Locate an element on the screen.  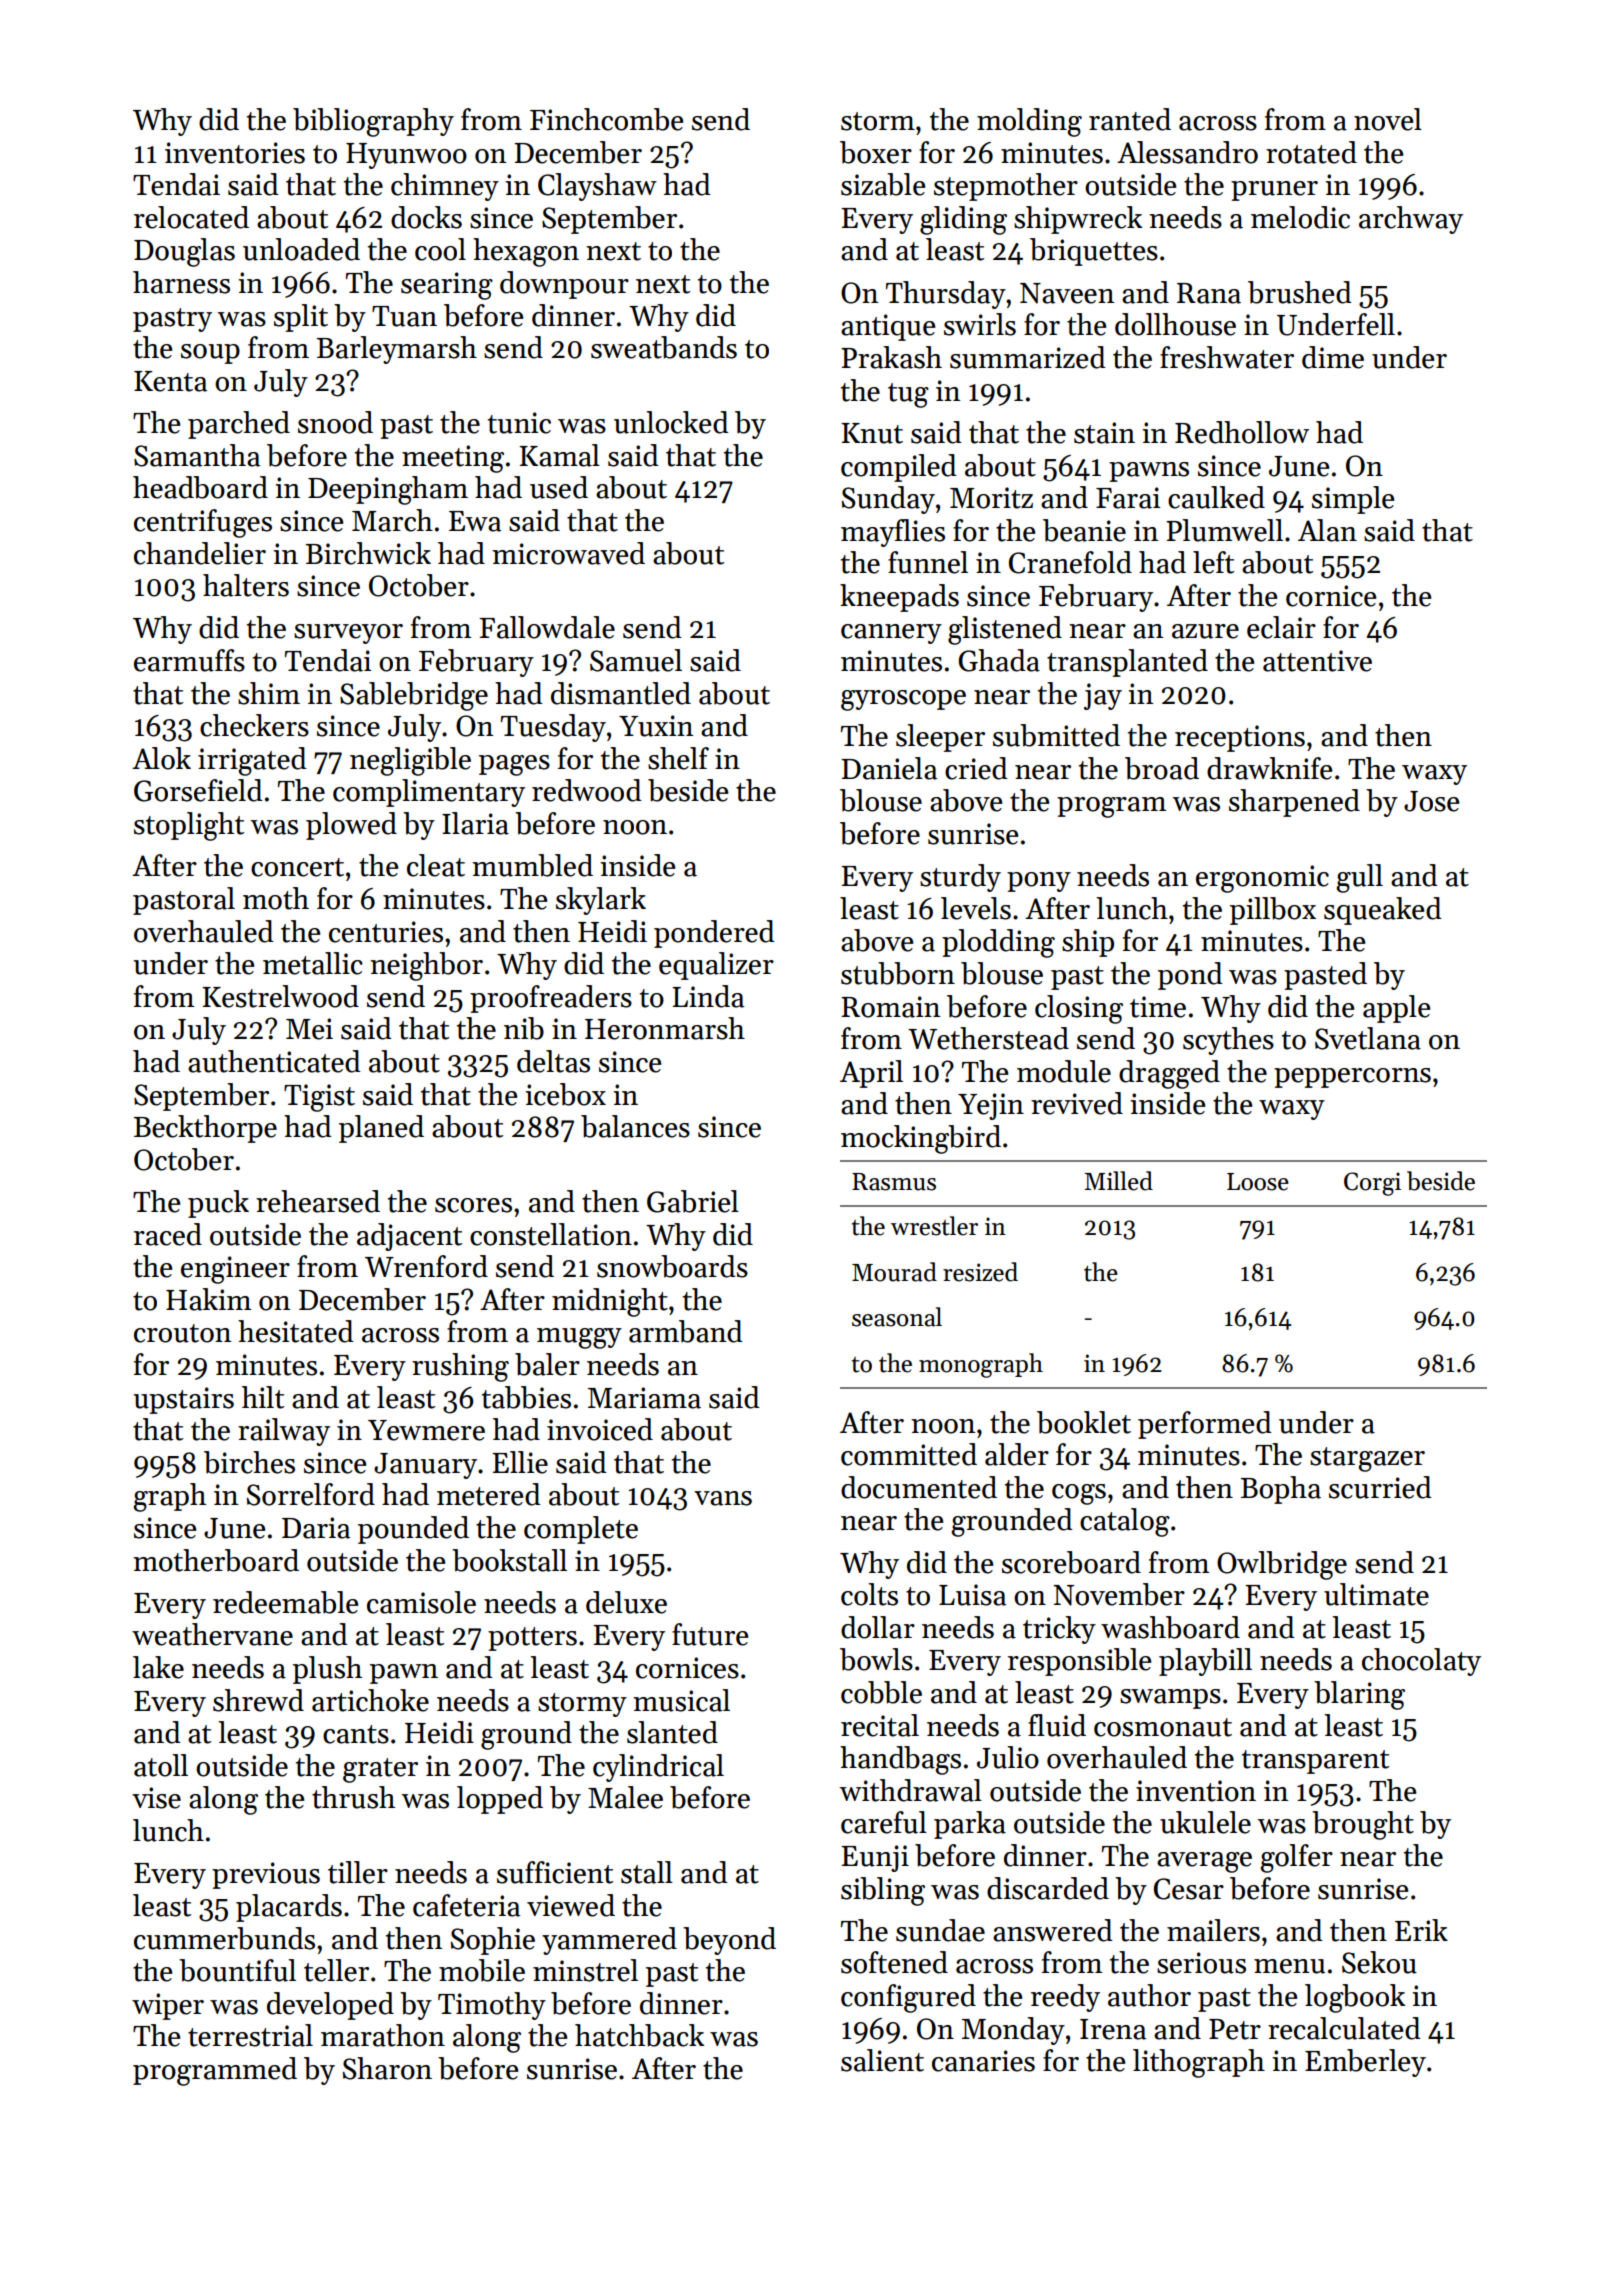
inventories is located at coordinates (235, 153).
